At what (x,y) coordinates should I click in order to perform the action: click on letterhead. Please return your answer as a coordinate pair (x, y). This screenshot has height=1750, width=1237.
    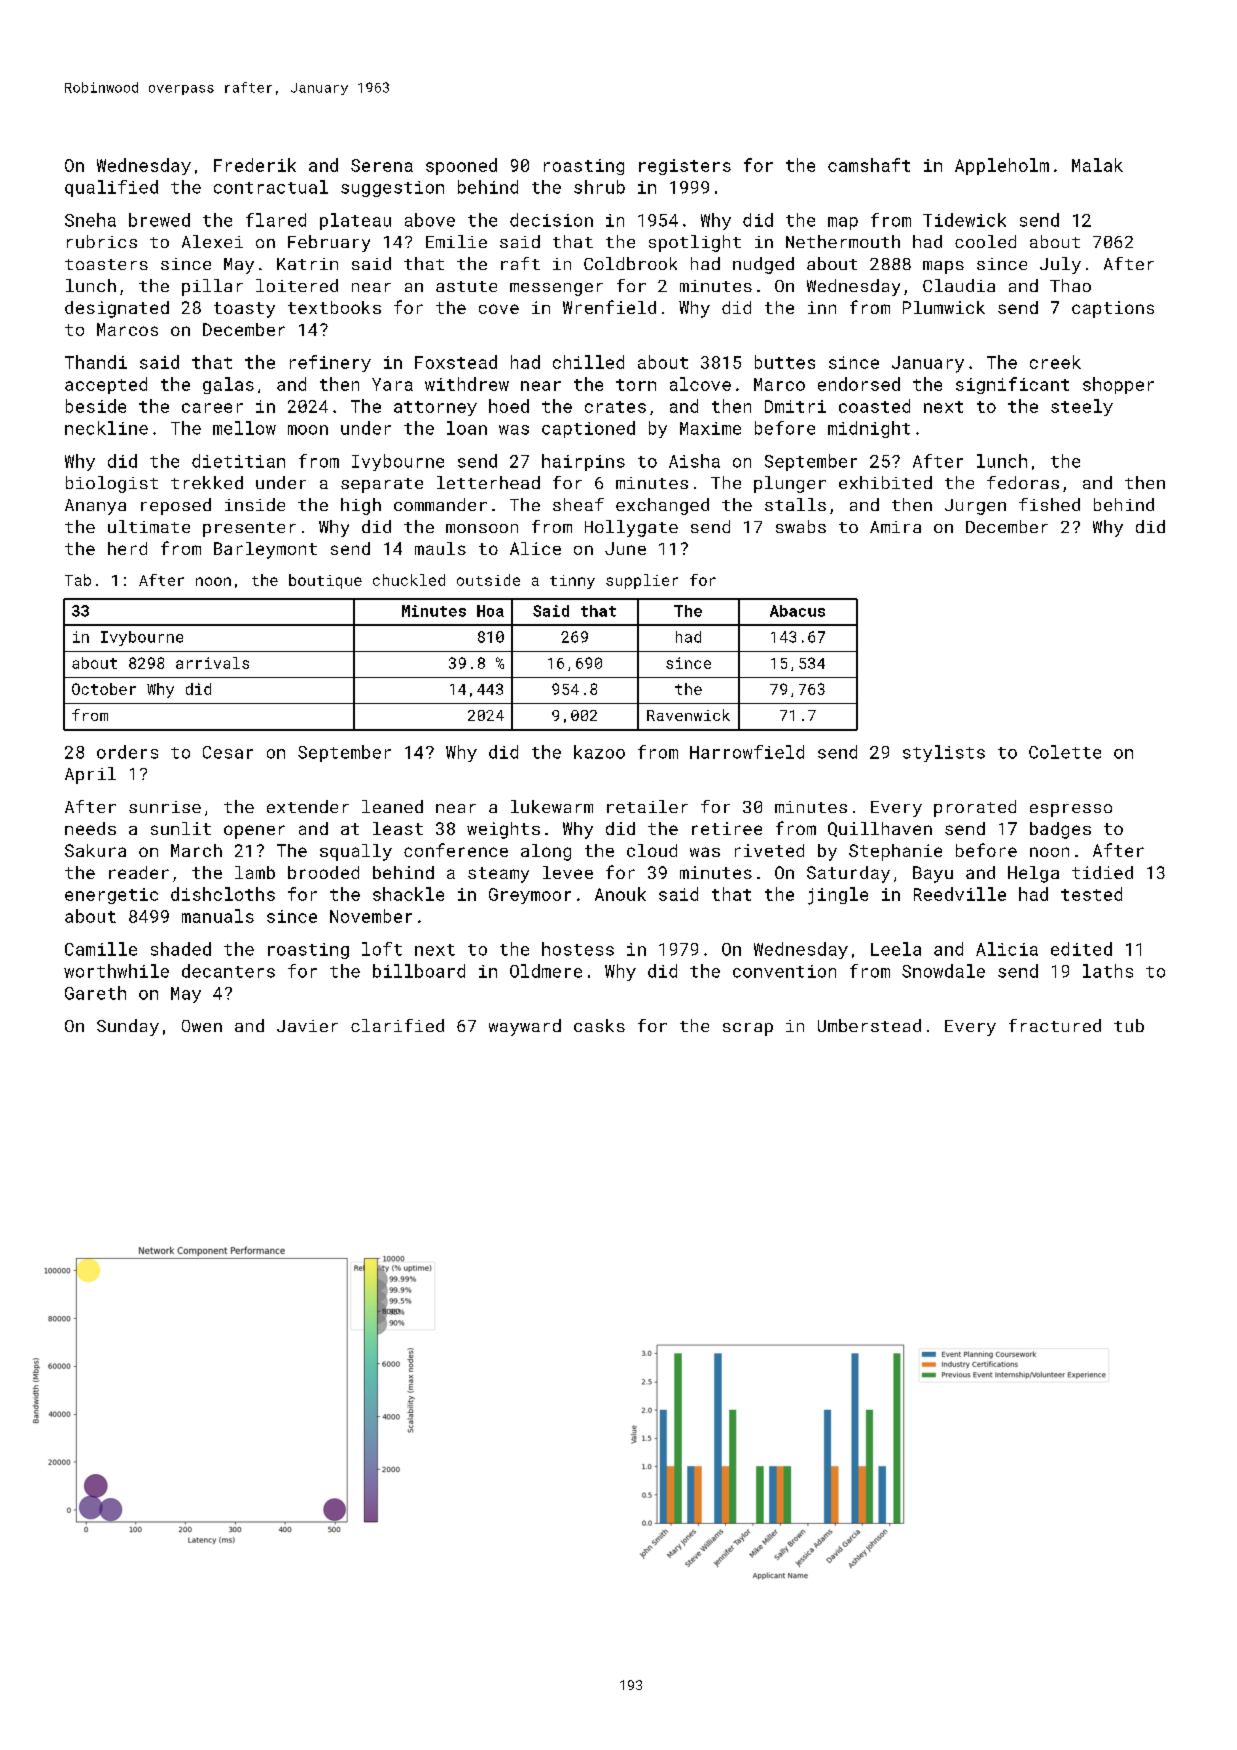
    Looking at the image, I should click on (488, 482).
